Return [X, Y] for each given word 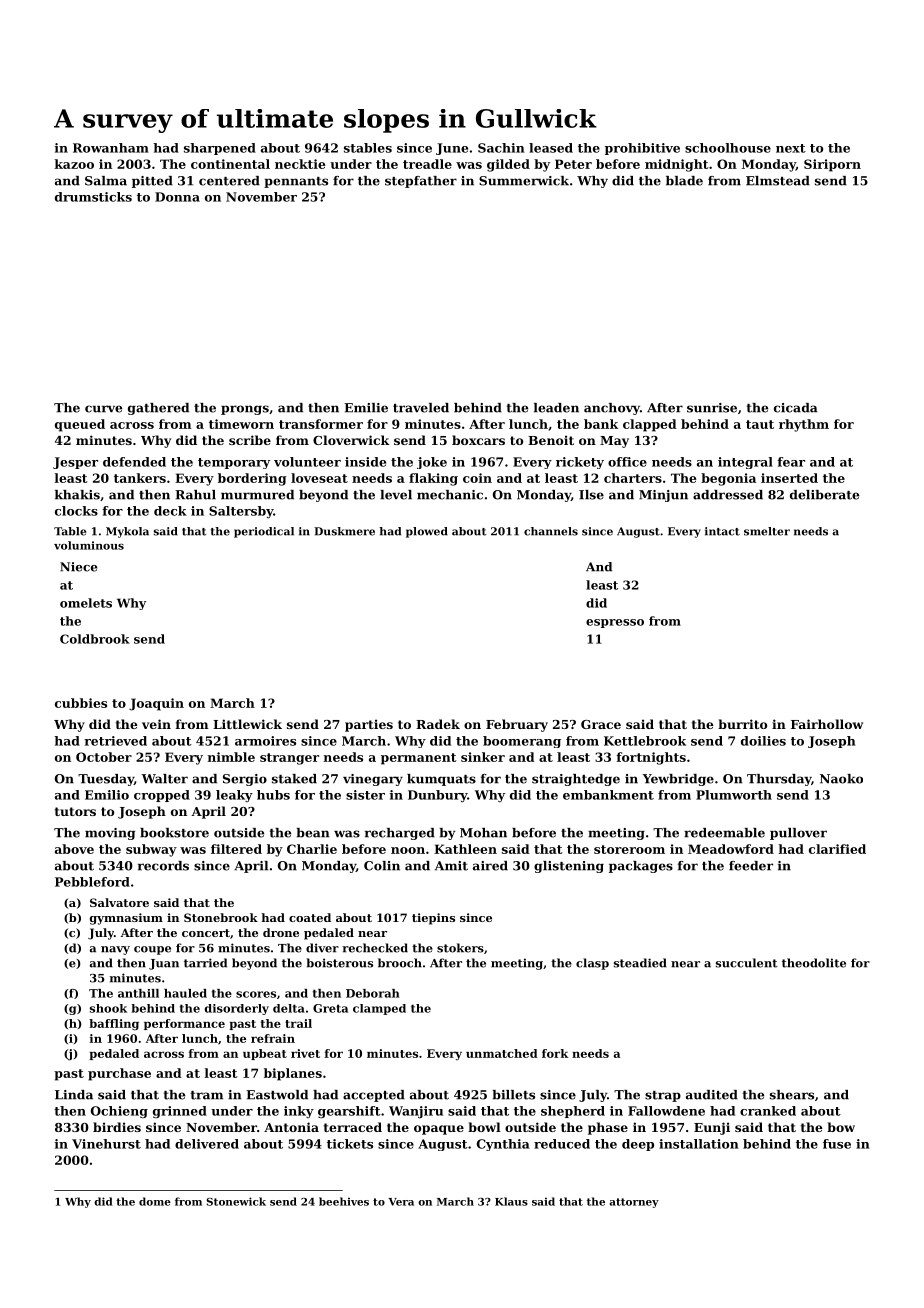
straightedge [576, 780]
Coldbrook [95, 639]
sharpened [220, 149]
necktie [300, 164]
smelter [767, 531]
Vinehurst [106, 1144]
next [791, 148]
